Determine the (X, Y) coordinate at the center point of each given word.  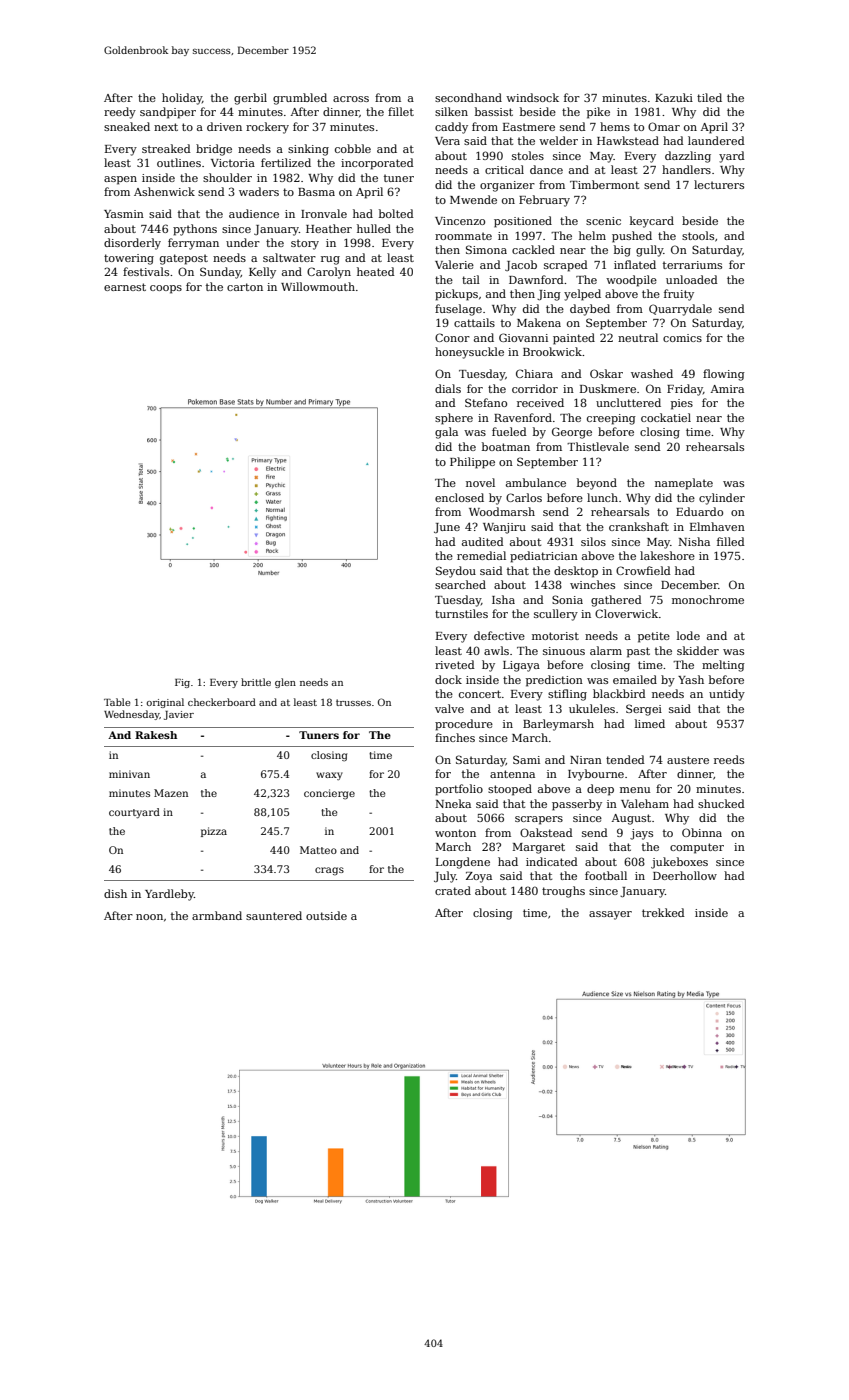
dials (448, 388)
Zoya (479, 877)
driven (224, 126)
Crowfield (643, 570)
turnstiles (461, 613)
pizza (214, 832)
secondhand (468, 97)
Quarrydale (680, 310)
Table (117, 702)
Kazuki (674, 97)
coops (166, 289)
